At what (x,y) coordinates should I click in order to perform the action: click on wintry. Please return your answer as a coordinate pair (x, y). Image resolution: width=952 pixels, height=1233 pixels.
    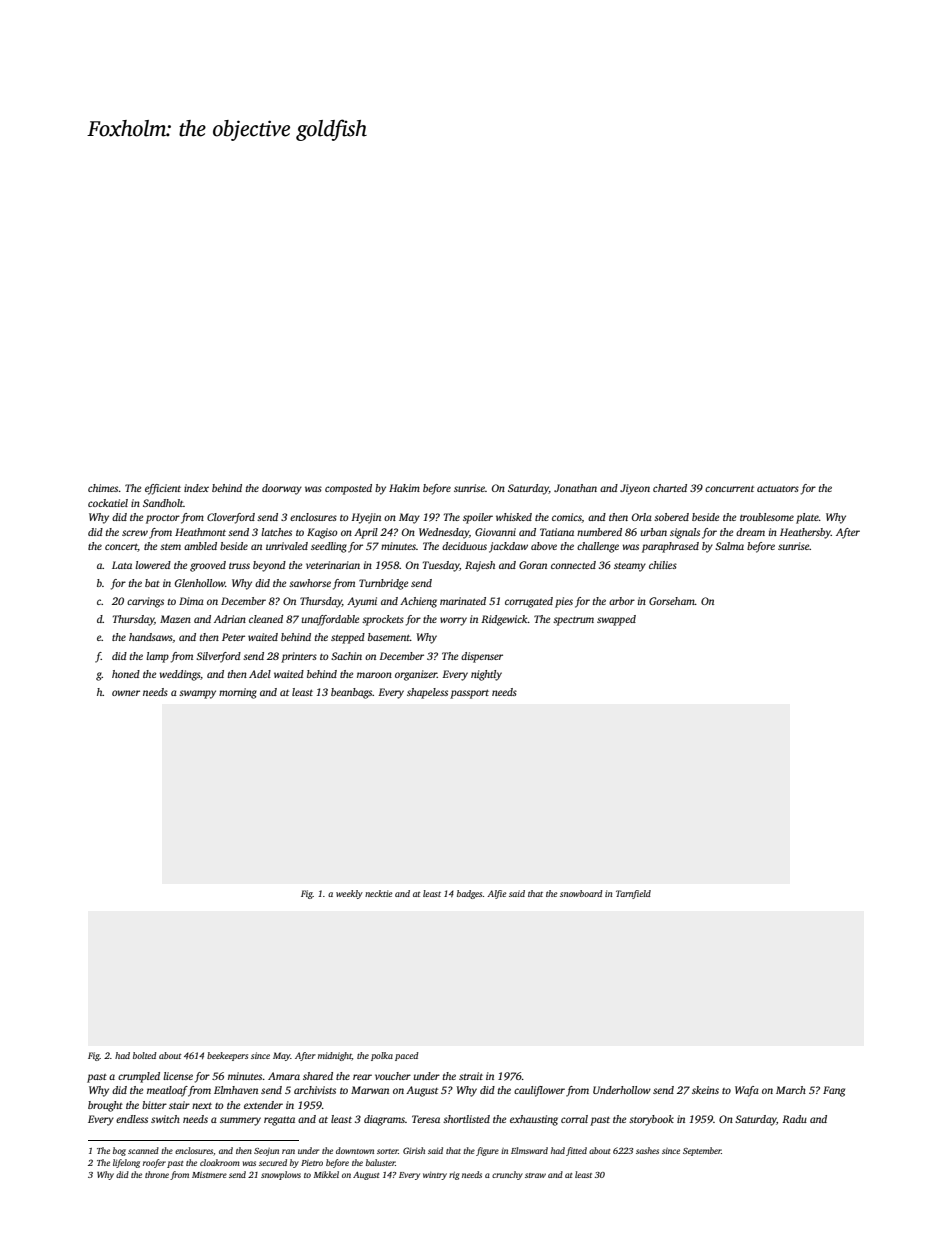
    Looking at the image, I should click on (435, 1176).
